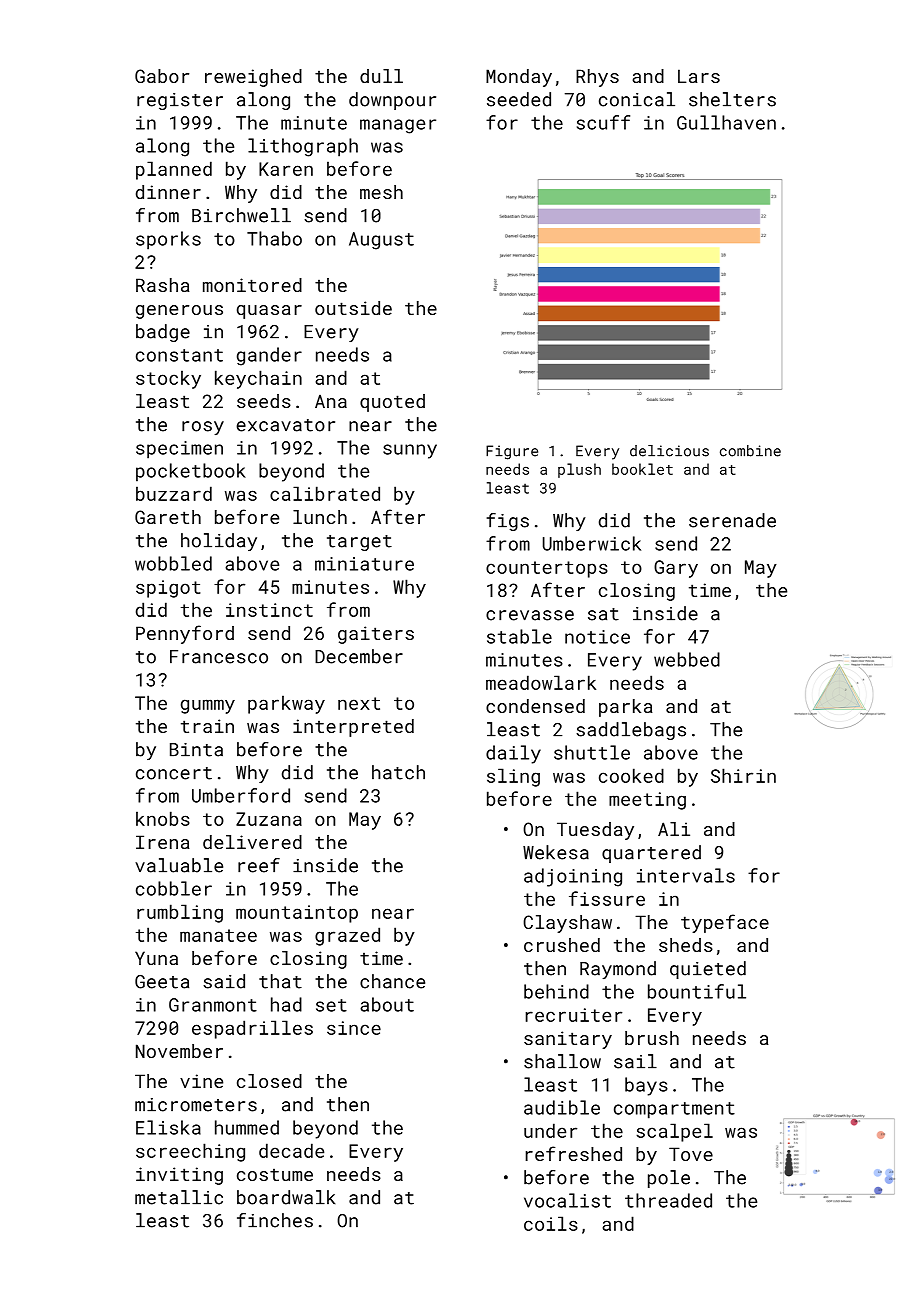  Describe the element at coordinates (699, 76) in the page. I see `Lars` at that location.
